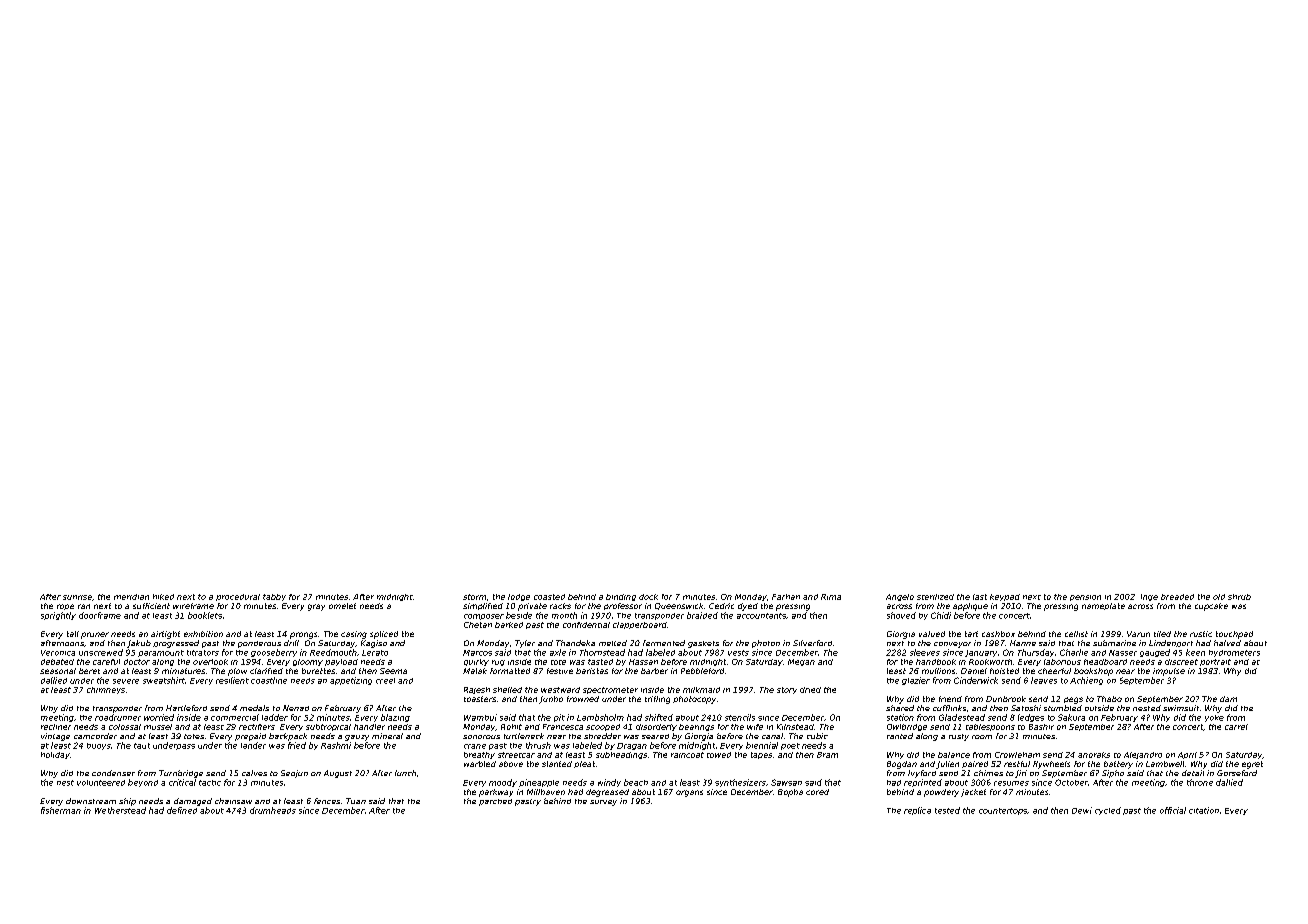  What do you see at coordinates (274, 653) in the page?
I see `gooseberry` at bounding box center [274, 653].
